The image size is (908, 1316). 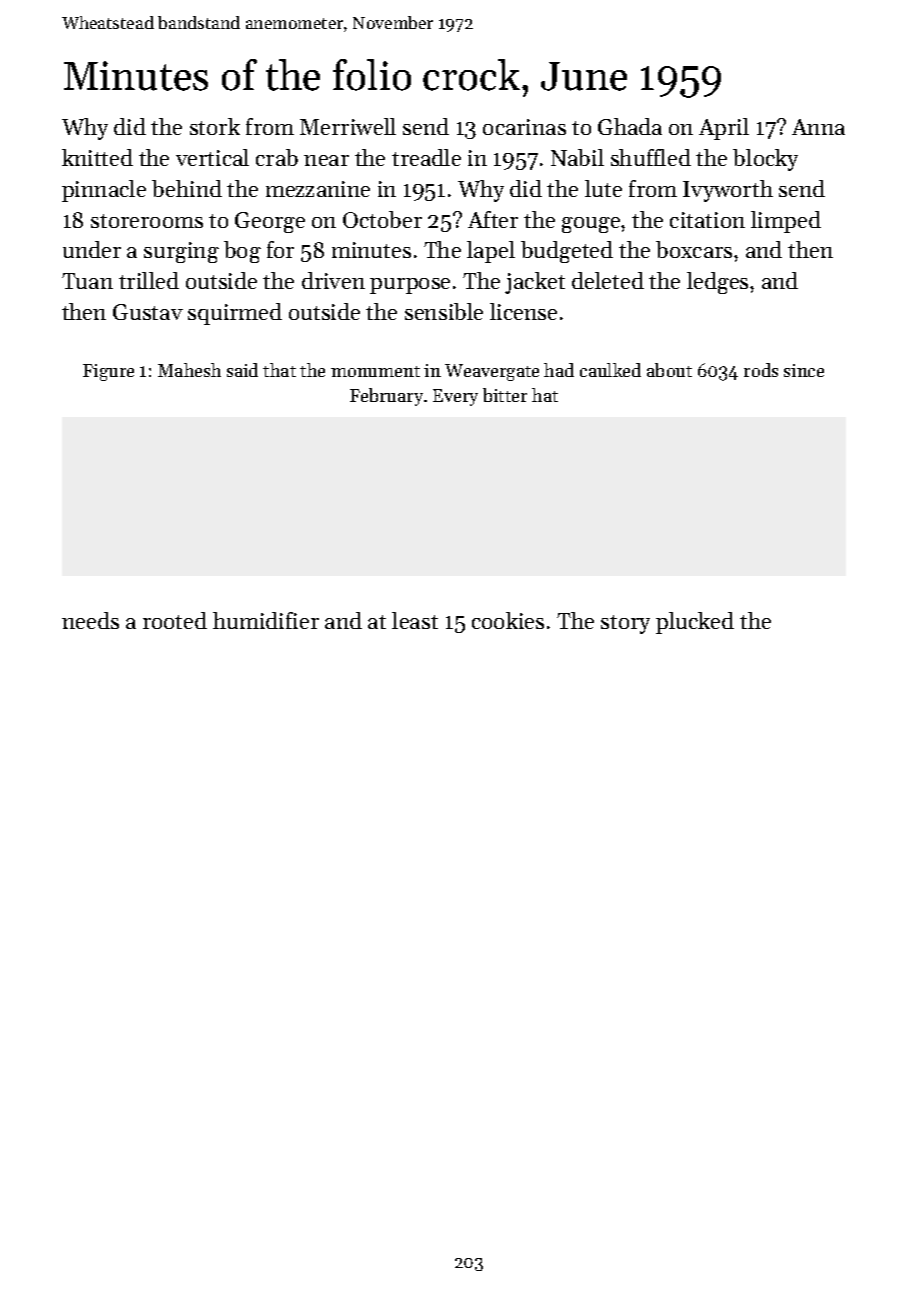 What do you see at coordinates (215, 126) in the document?
I see `stork` at bounding box center [215, 126].
